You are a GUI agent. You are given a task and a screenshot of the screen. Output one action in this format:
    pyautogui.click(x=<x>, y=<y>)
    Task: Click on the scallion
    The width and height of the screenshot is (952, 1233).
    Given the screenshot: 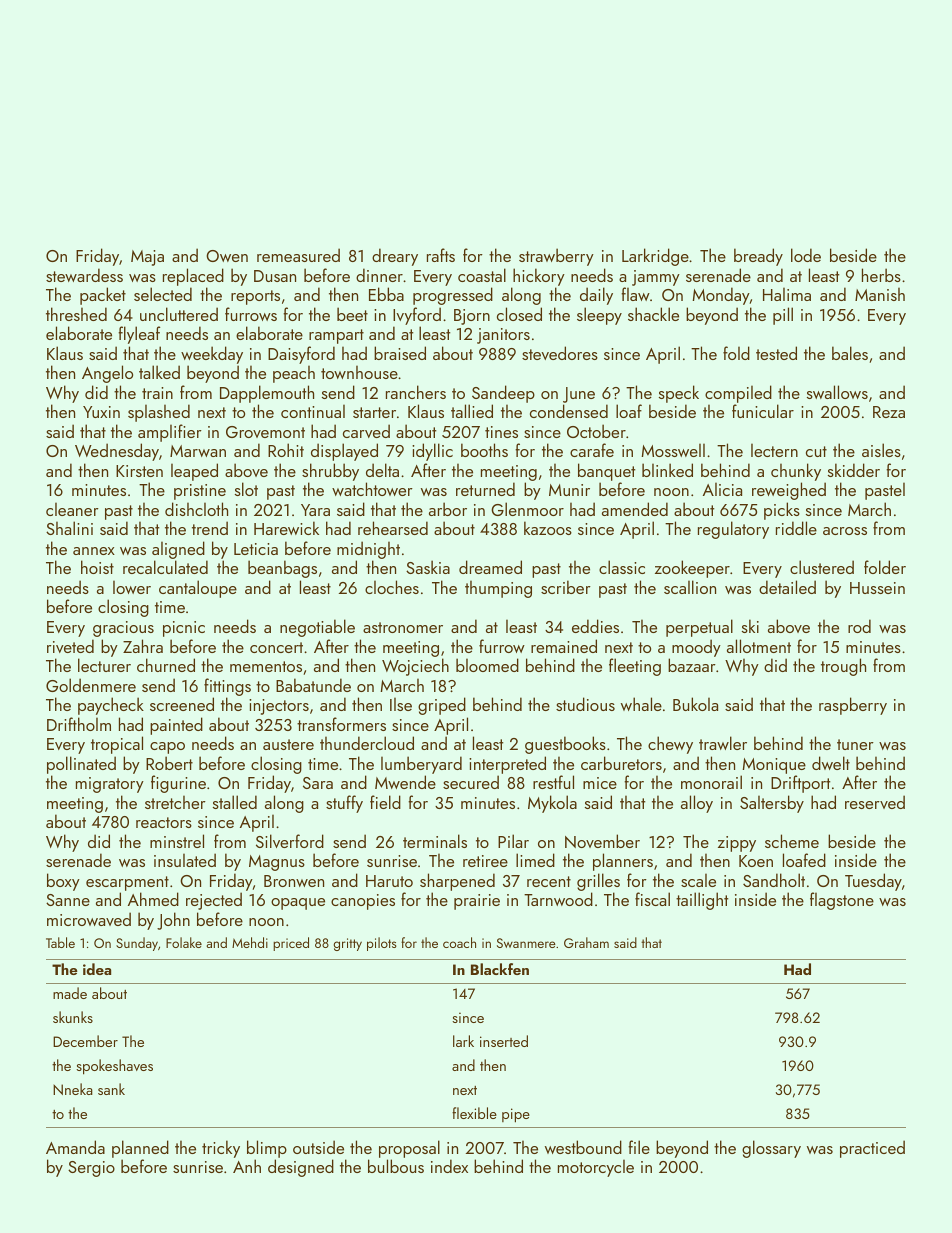 What is the action you would take?
    pyautogui.click(x=690, y=587)
